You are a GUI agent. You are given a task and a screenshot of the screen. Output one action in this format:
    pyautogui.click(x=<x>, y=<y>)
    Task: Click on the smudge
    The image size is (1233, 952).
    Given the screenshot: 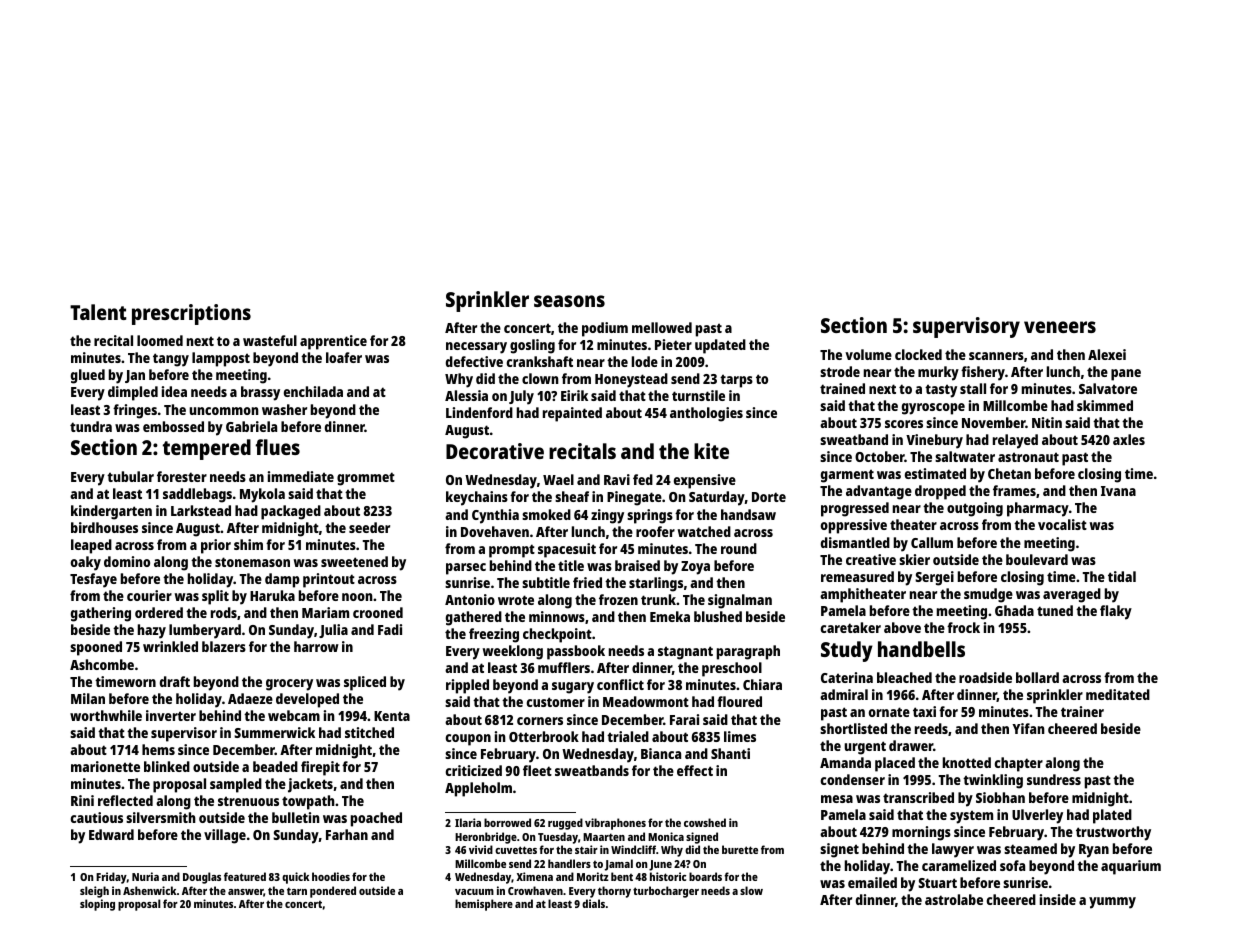 What is the action you would take?
    pyautogui.click(x=988, y=595)
